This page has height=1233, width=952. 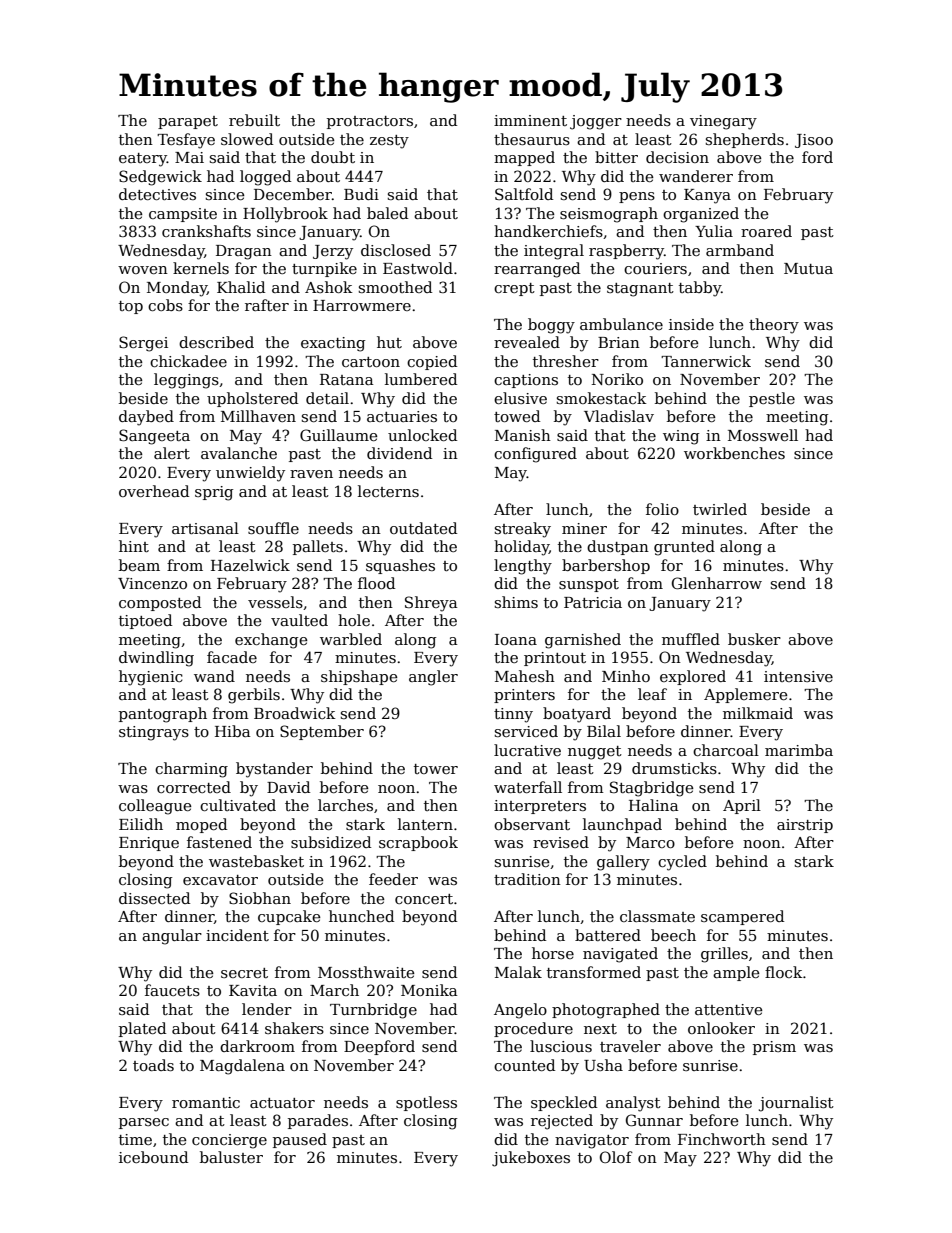 What do you see at coordinates (742, 917) in the page?
I see `scampered` at bounding box center [742, 917].
